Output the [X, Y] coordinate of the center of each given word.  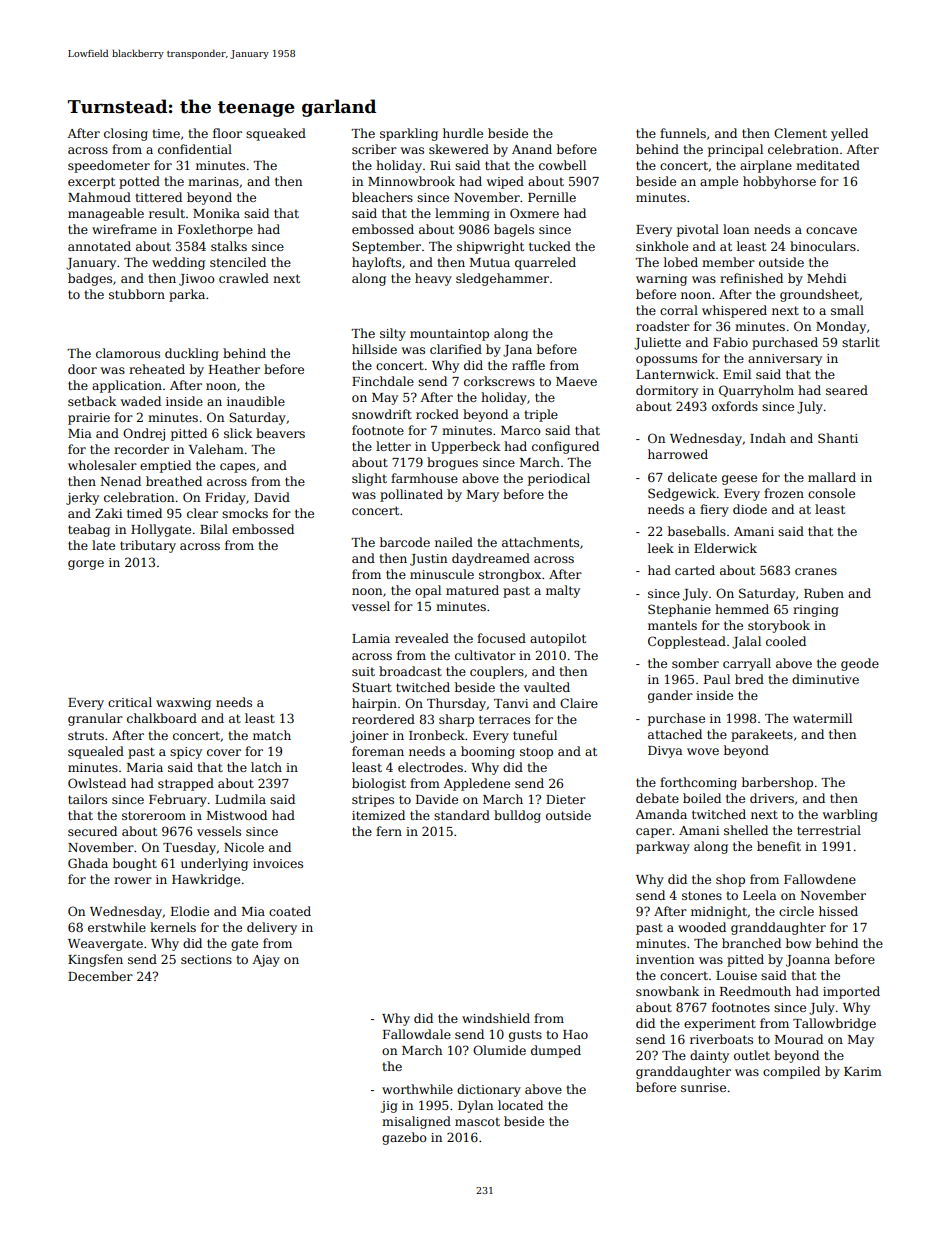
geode [860, 664]
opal [428, 591]
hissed [838, 911]
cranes [816, 571]
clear [202, 513]
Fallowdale [417, 1034]
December [100, 976]
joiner [369, 737]
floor [227, 133]
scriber [374, 149]
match [272, 735]
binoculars [823, 246]
